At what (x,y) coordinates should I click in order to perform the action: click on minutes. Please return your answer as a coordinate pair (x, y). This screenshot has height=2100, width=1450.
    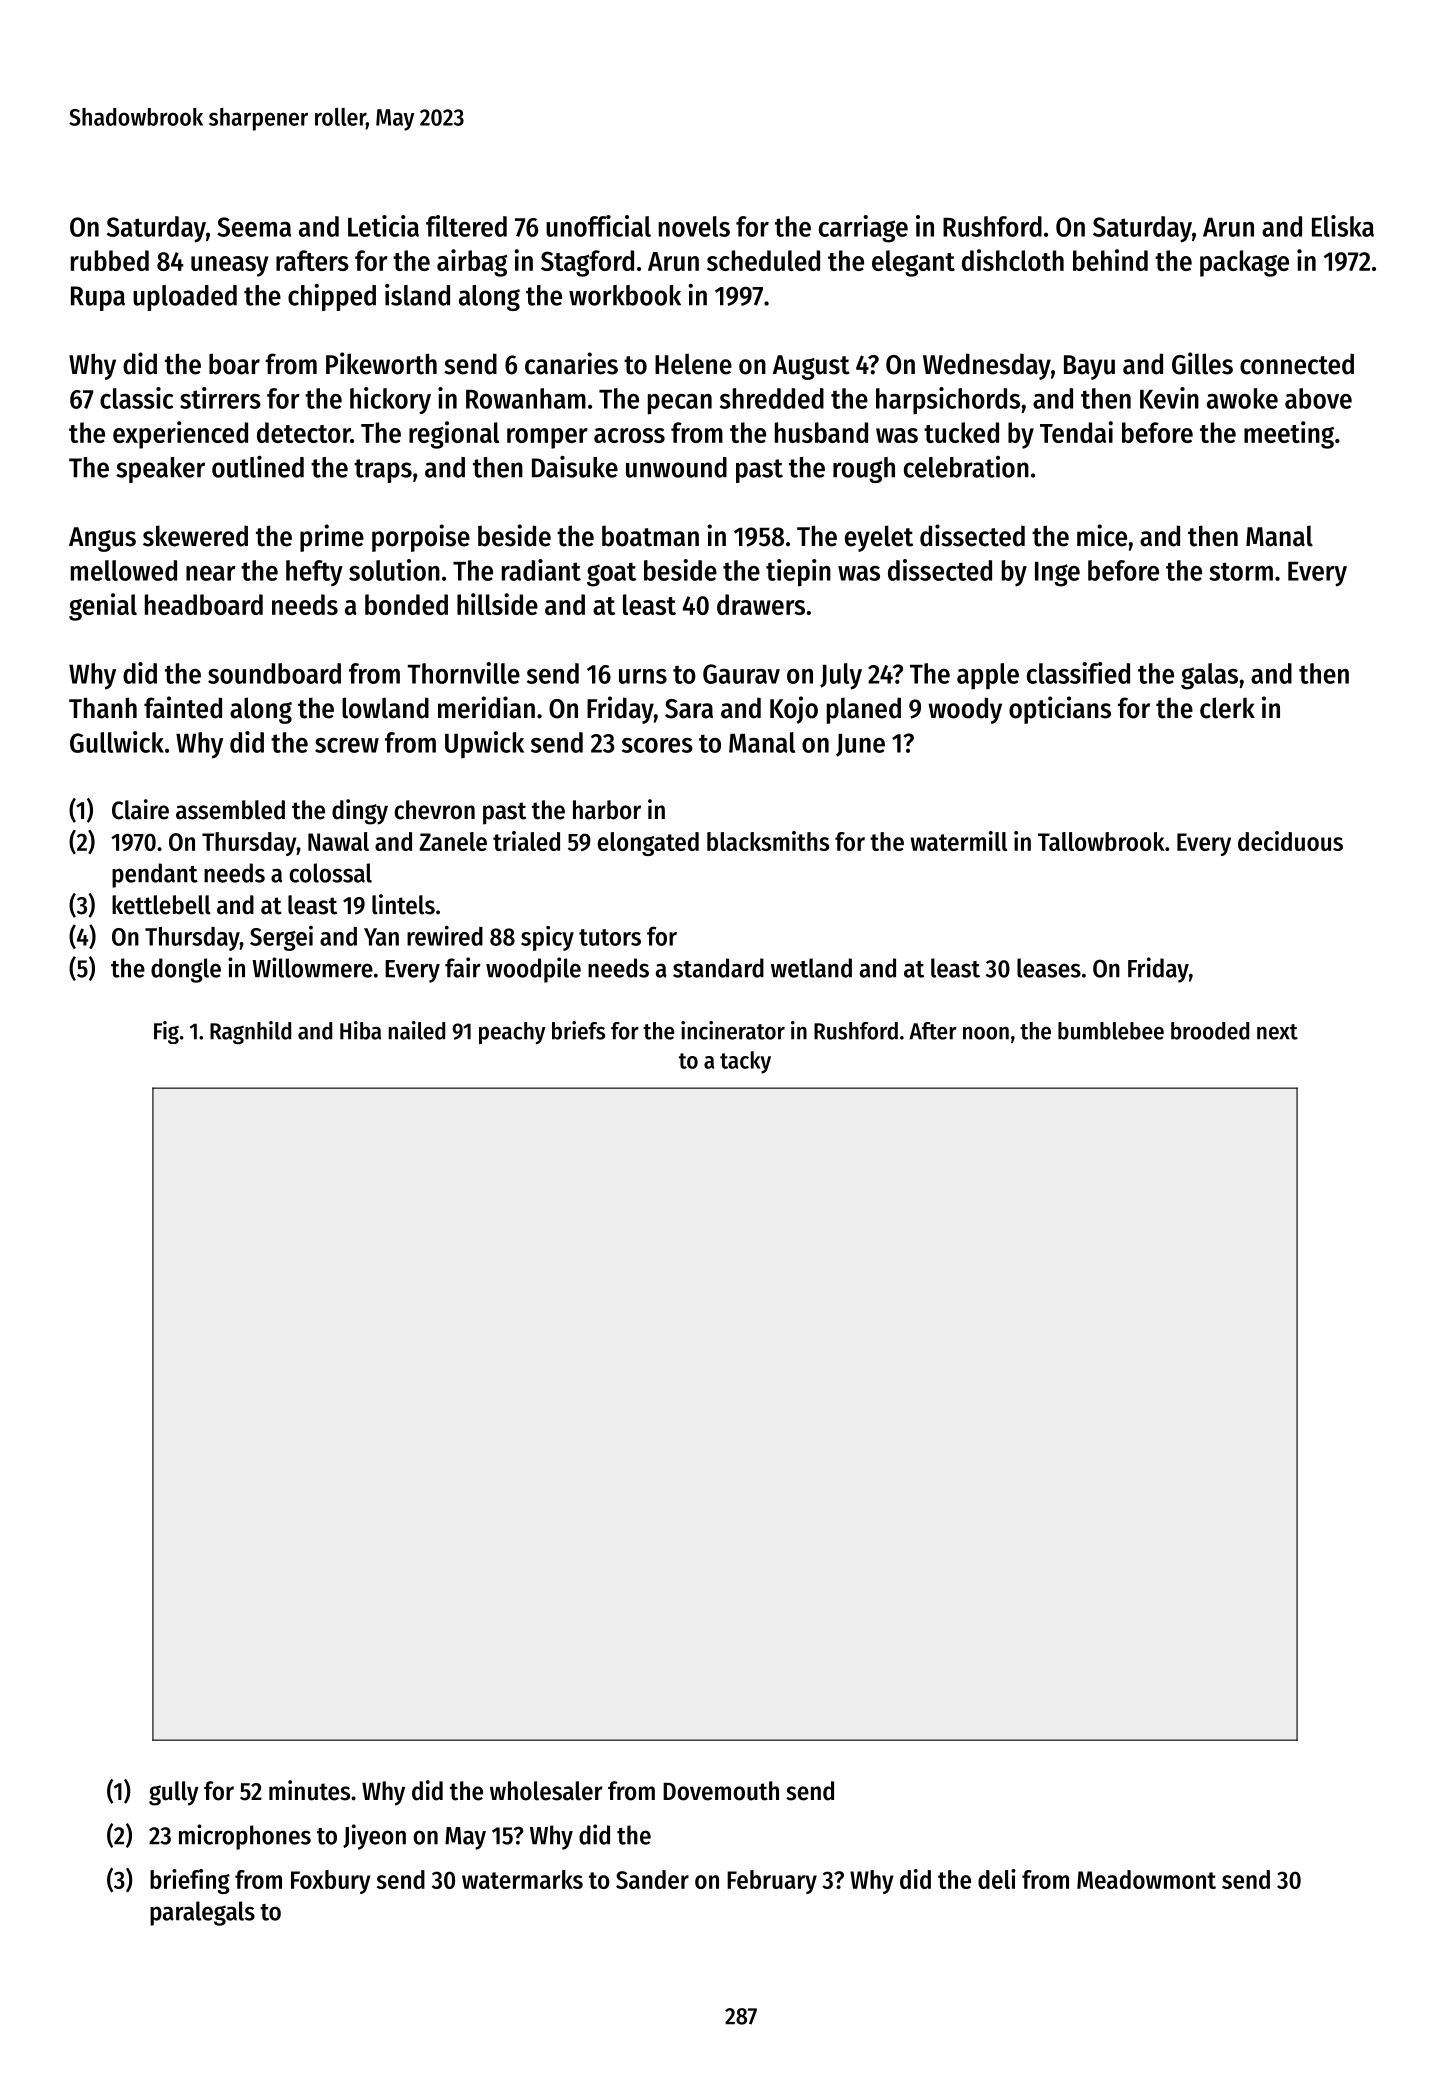
    Looking at the image, I should click on (309, 1790).
